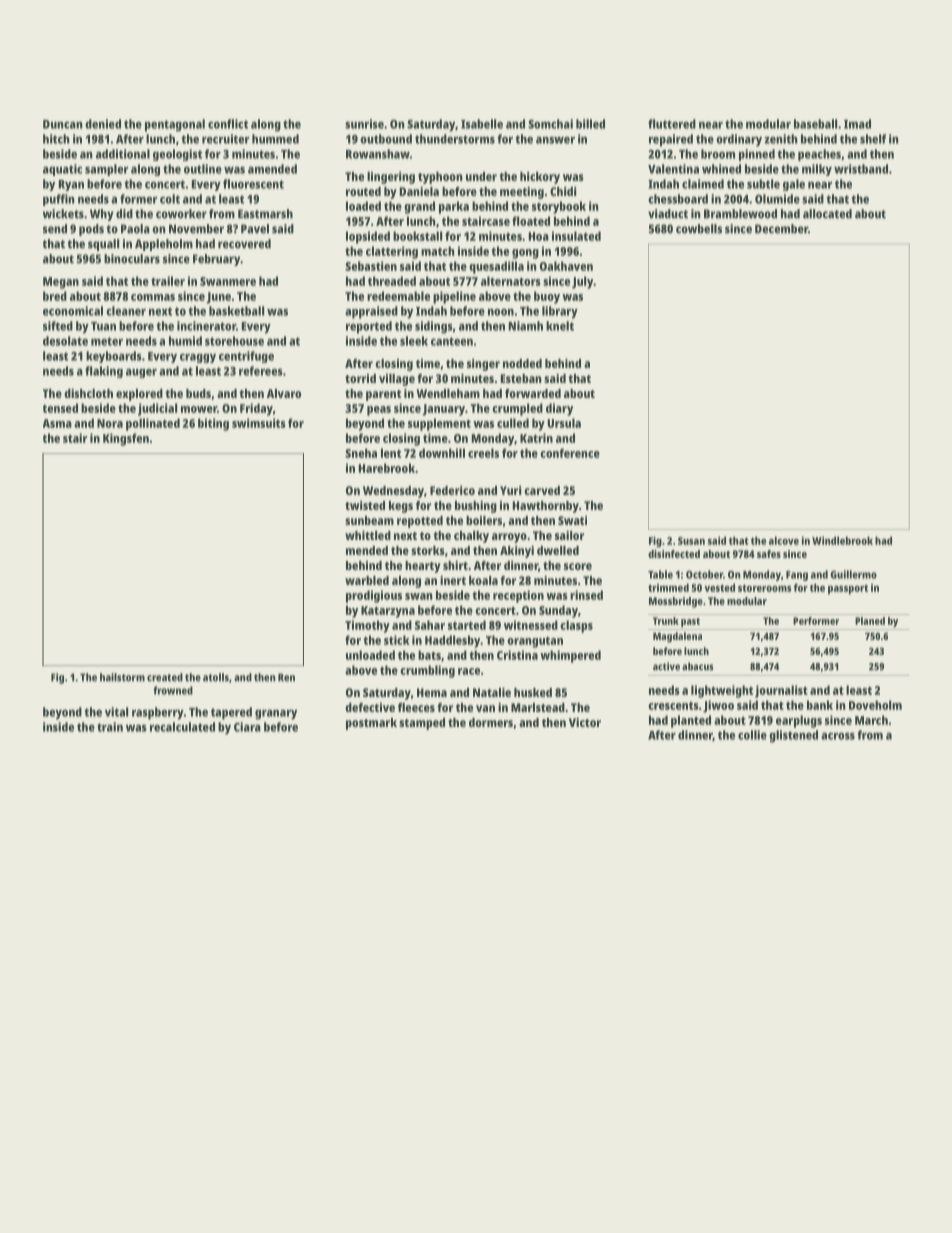 The width and height of the screenshot is (952, 1233). I want to click on fluorescent, so click(253, 184).
